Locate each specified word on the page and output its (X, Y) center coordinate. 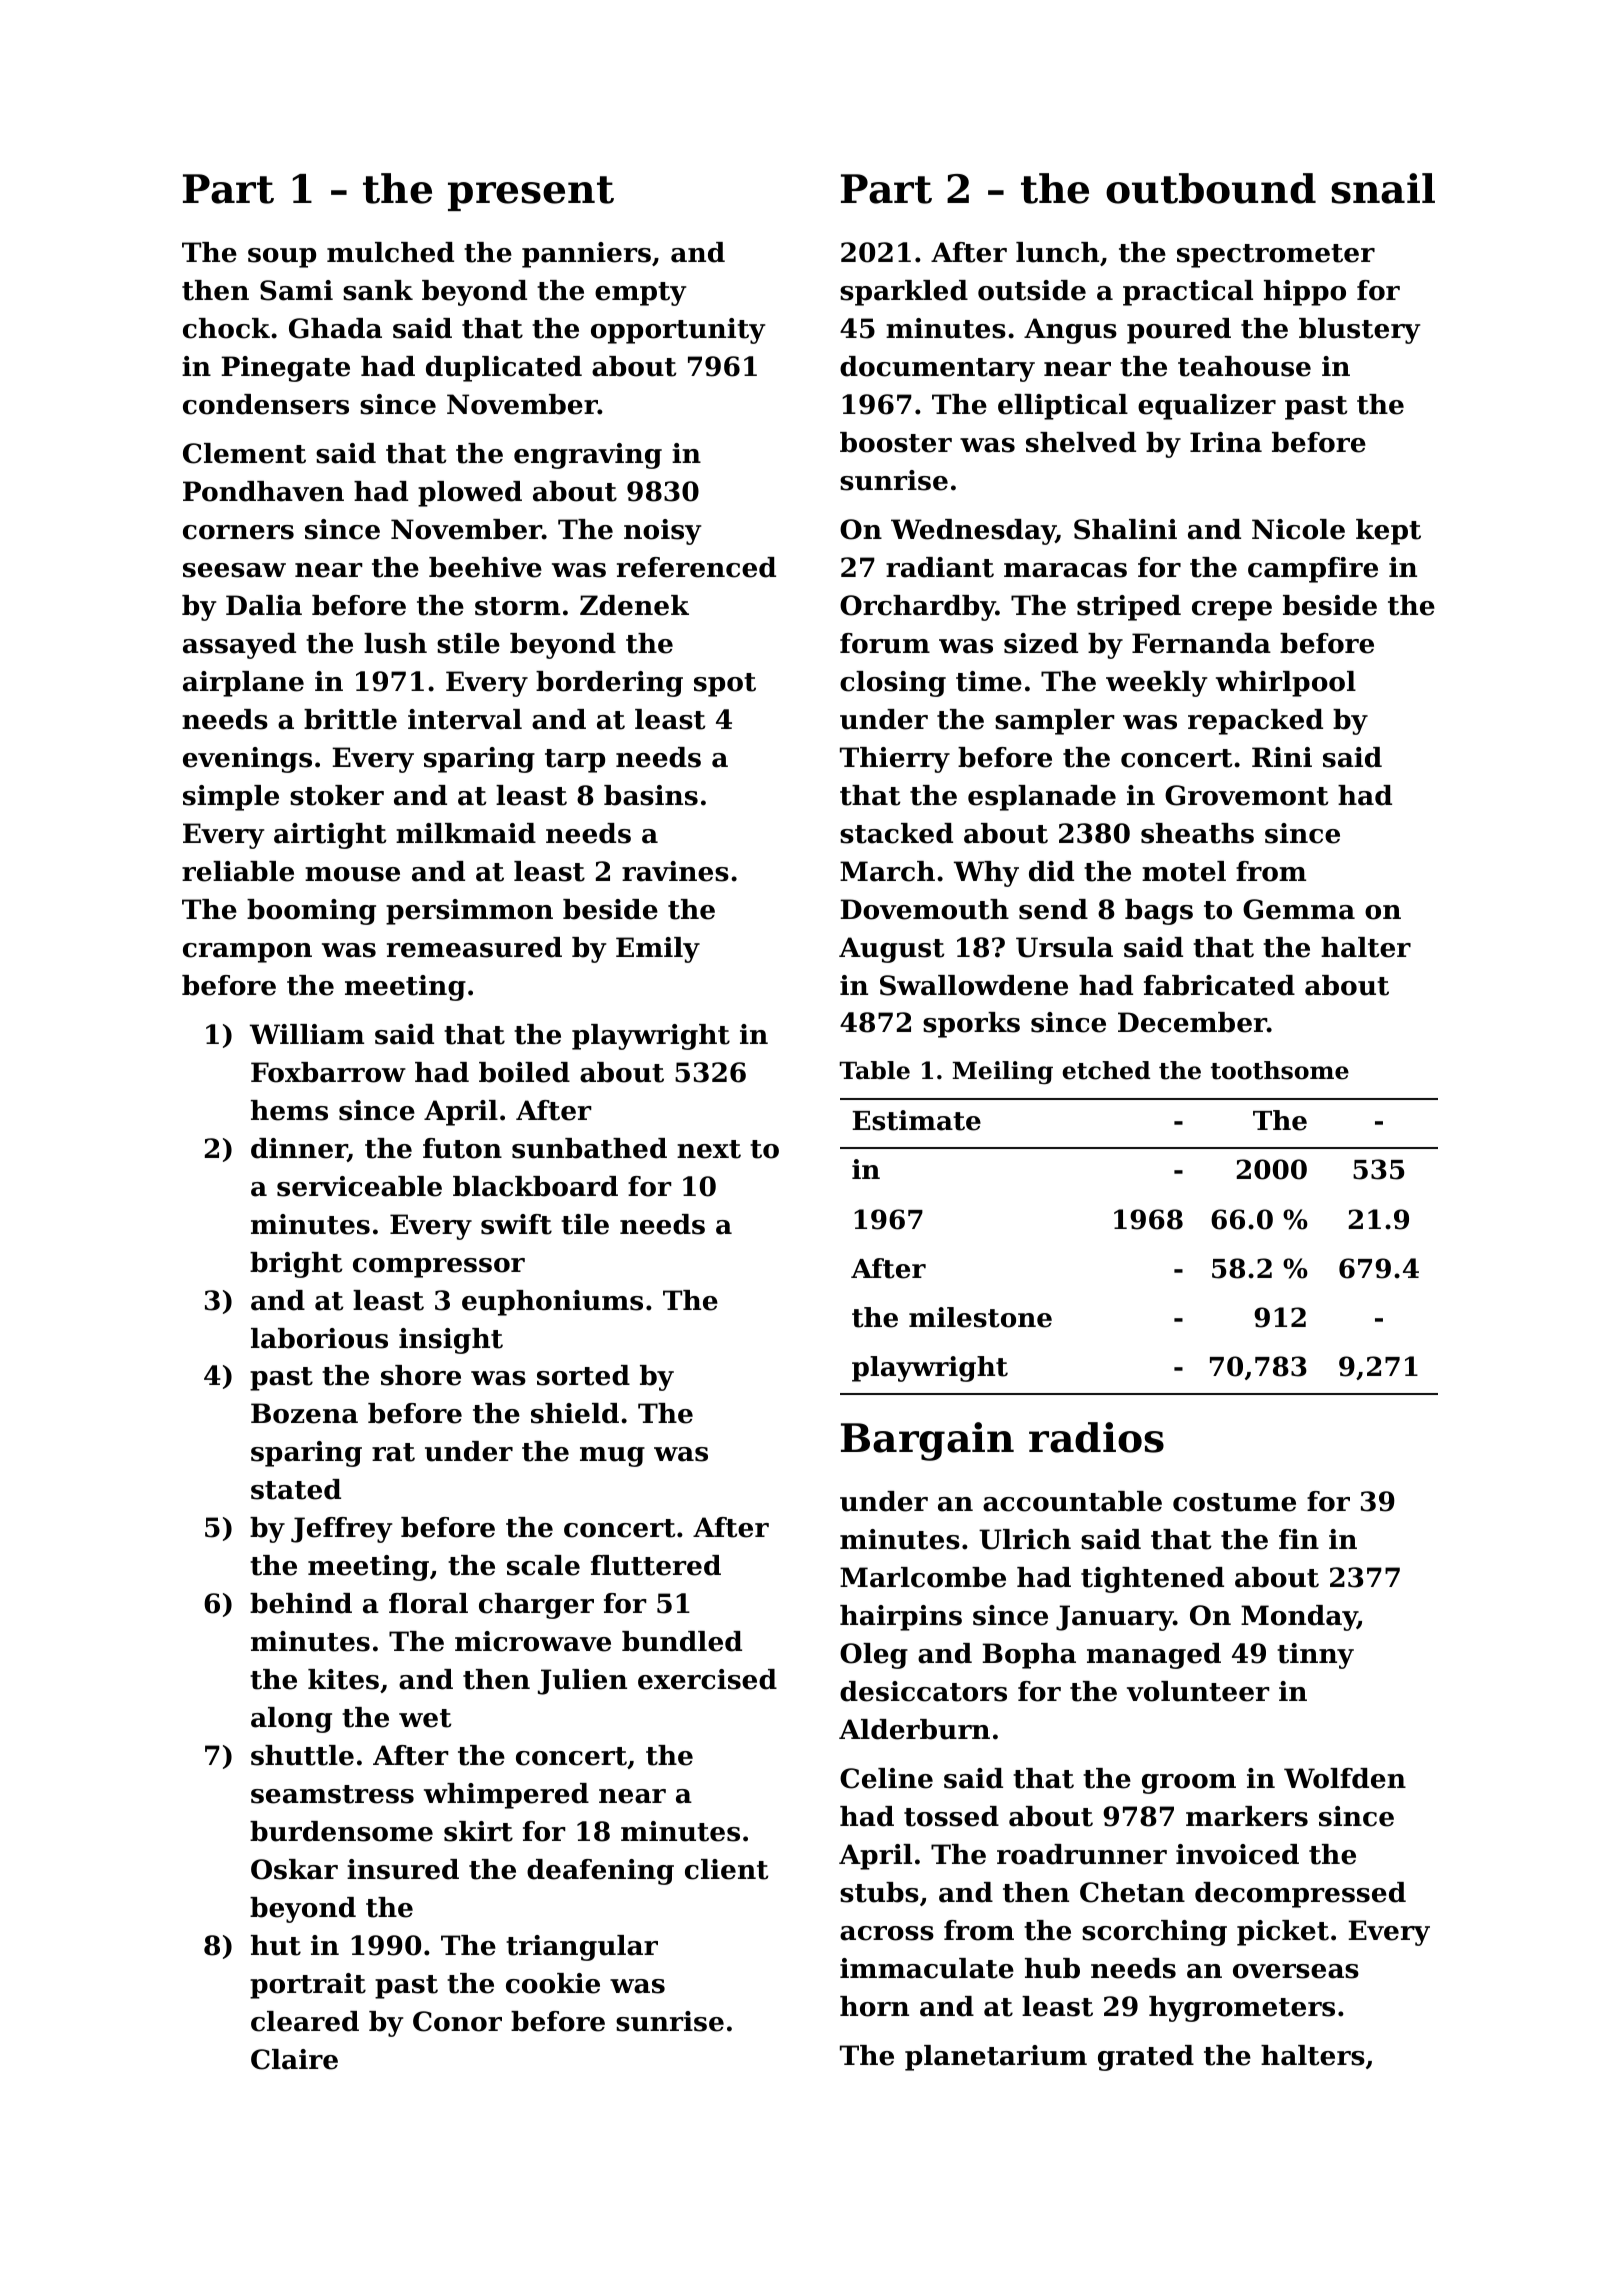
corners (238, 532)
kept (1388, 532)
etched (1106, 1070)
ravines (675, 871)
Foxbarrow (328, 1072)
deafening (600, 1872)
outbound (1211, 188)
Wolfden (1345, 1778)
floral (428, 1603)
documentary (937, 369)
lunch (1057, 252)
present (531, 193)
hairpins (901, 1618)
